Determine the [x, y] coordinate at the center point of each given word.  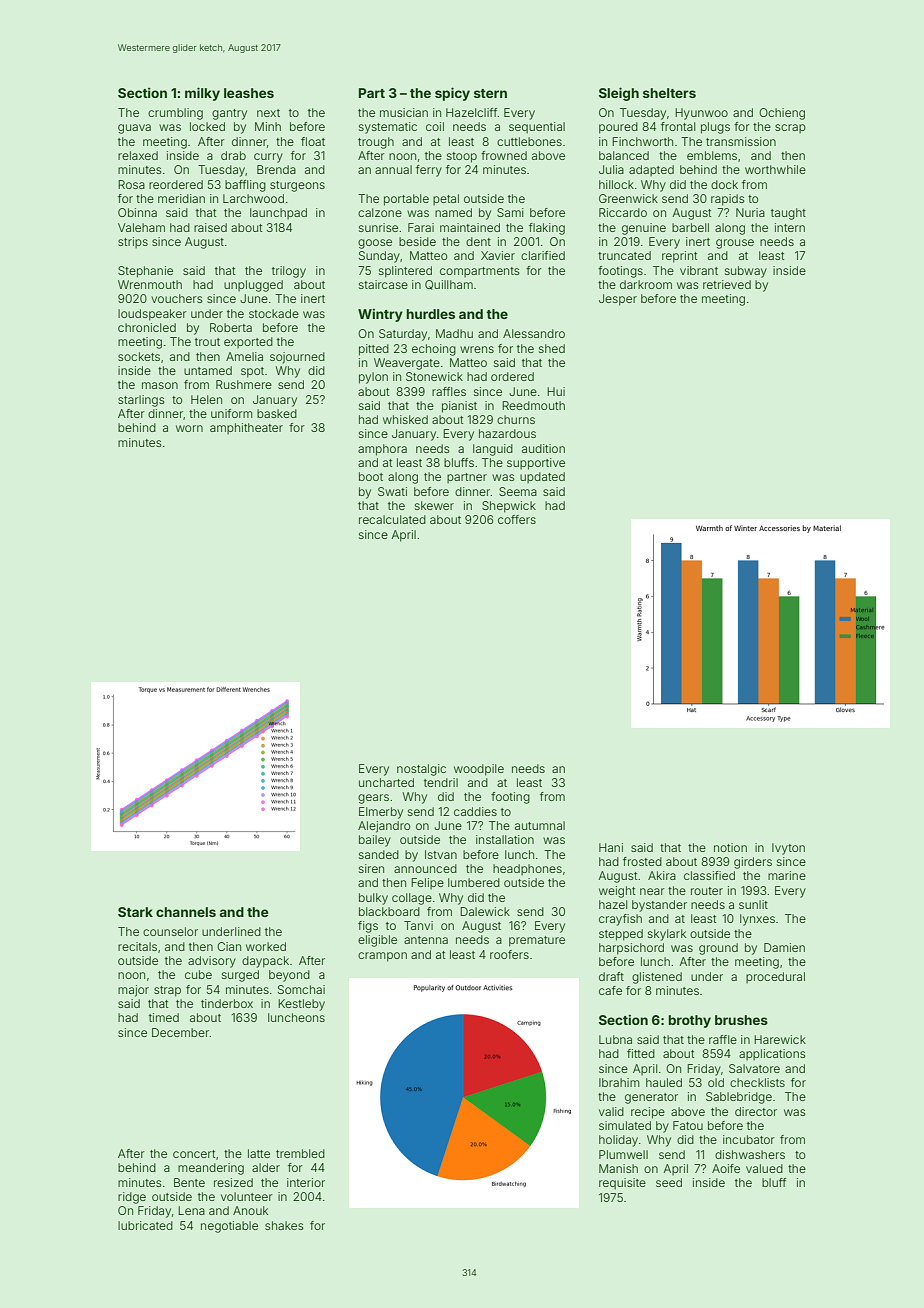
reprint [679, 257]
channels [186, 912]
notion [730, 847]
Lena [191, 1210]
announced [425, 868]
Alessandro [534, 333]
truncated [624, 255]
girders [753, 863]
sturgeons [297, 186]
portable [406, 200]
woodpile [479, 770]
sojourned [297, 358]
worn [189, 428]
